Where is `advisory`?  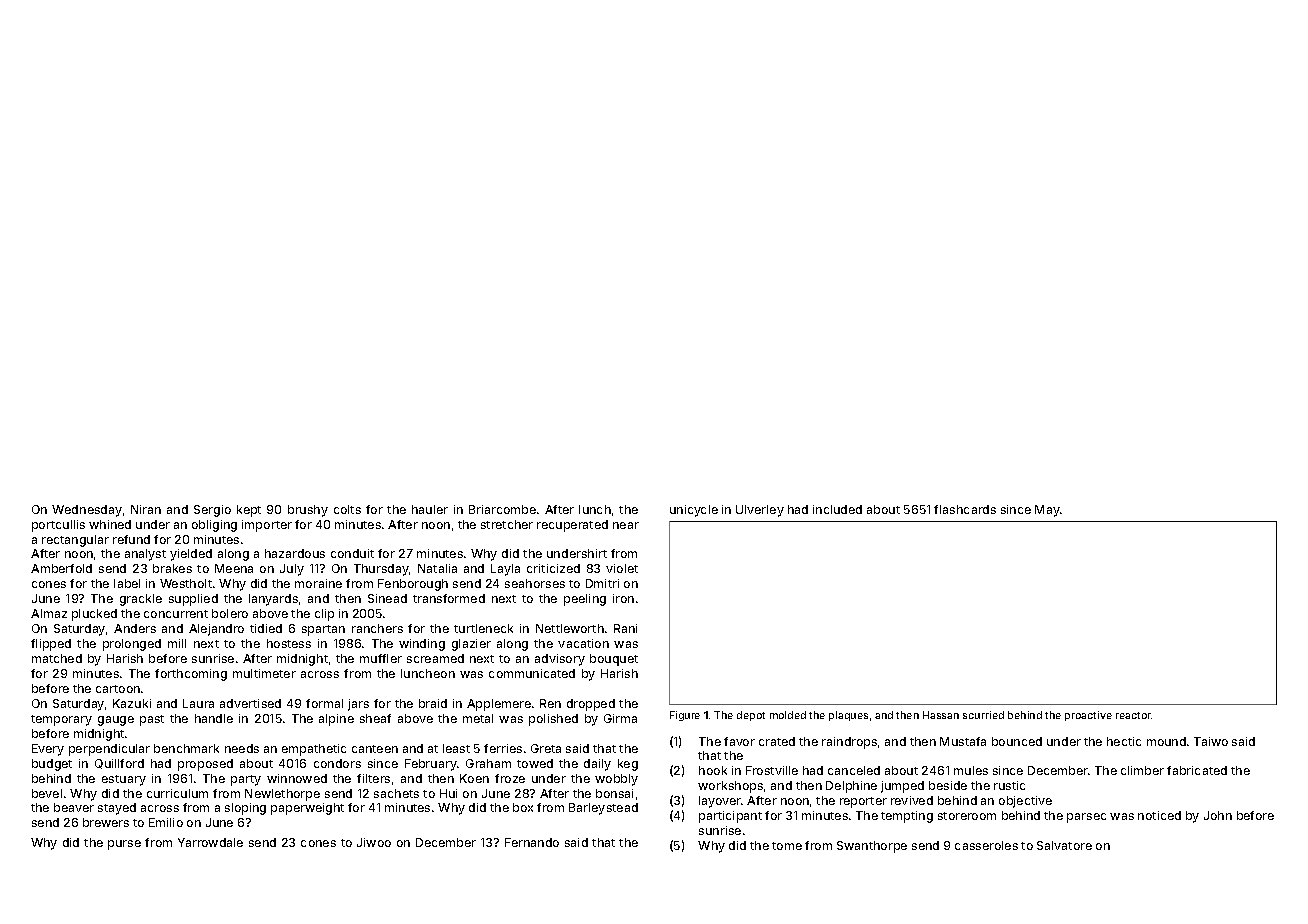 advisory is located at coordinates (560, 660).
